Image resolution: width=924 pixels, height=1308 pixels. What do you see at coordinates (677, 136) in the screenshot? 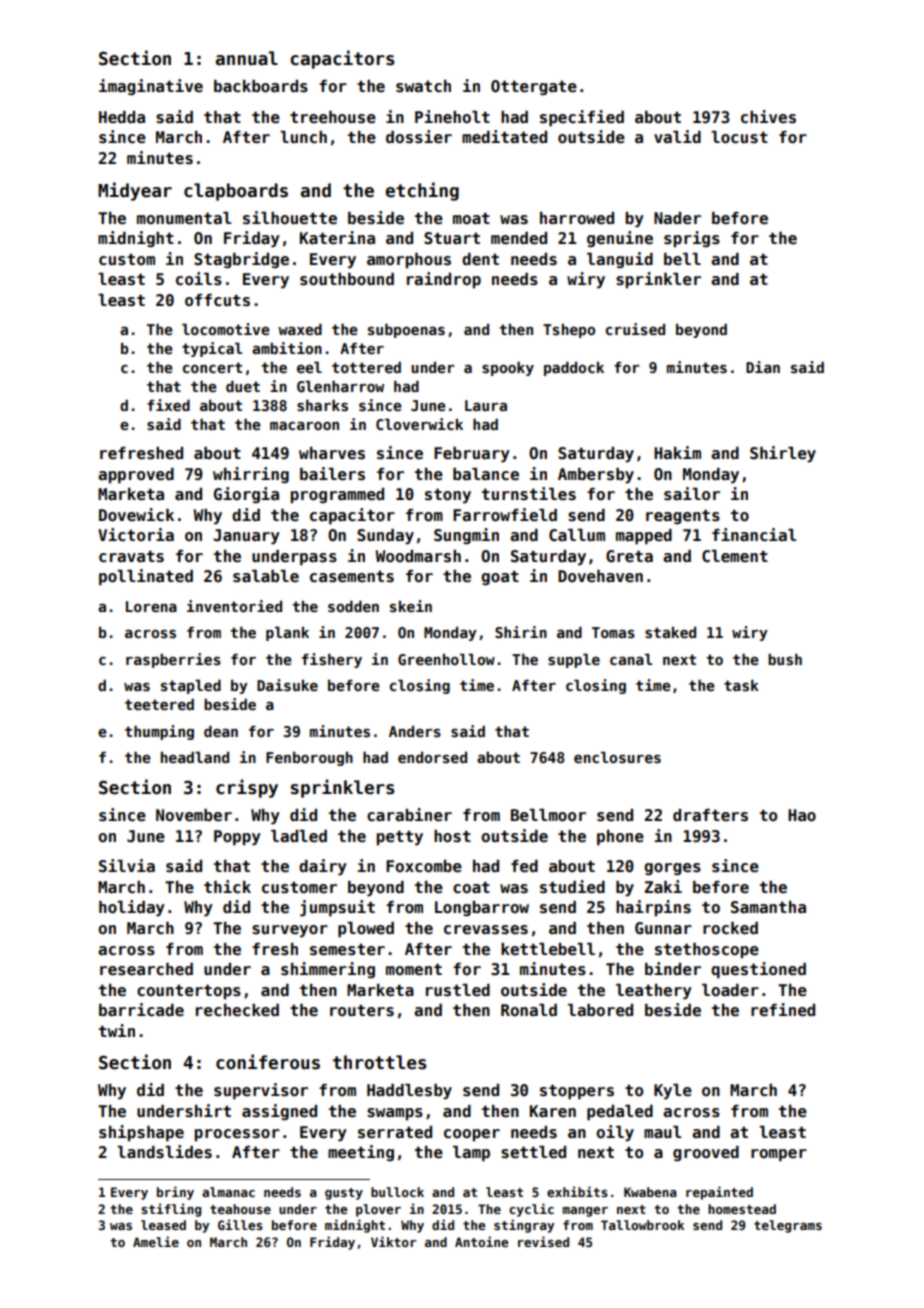
I see `valid` at bounding box center [677, 136].
